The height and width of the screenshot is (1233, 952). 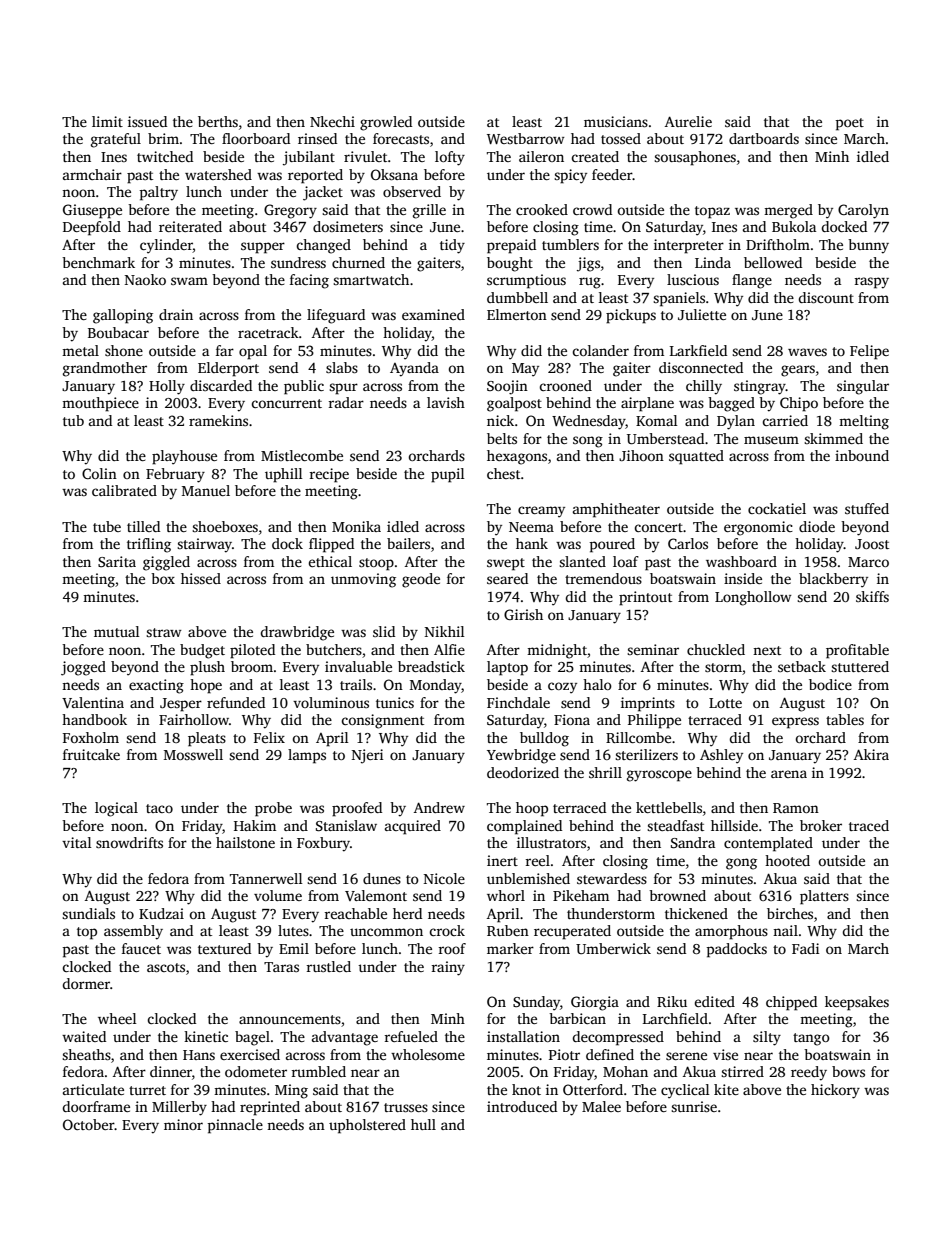 What do you see at coordinates (297, 633) in the screenshot?
I see `drawbridge` at bounding box center [297, 633].
